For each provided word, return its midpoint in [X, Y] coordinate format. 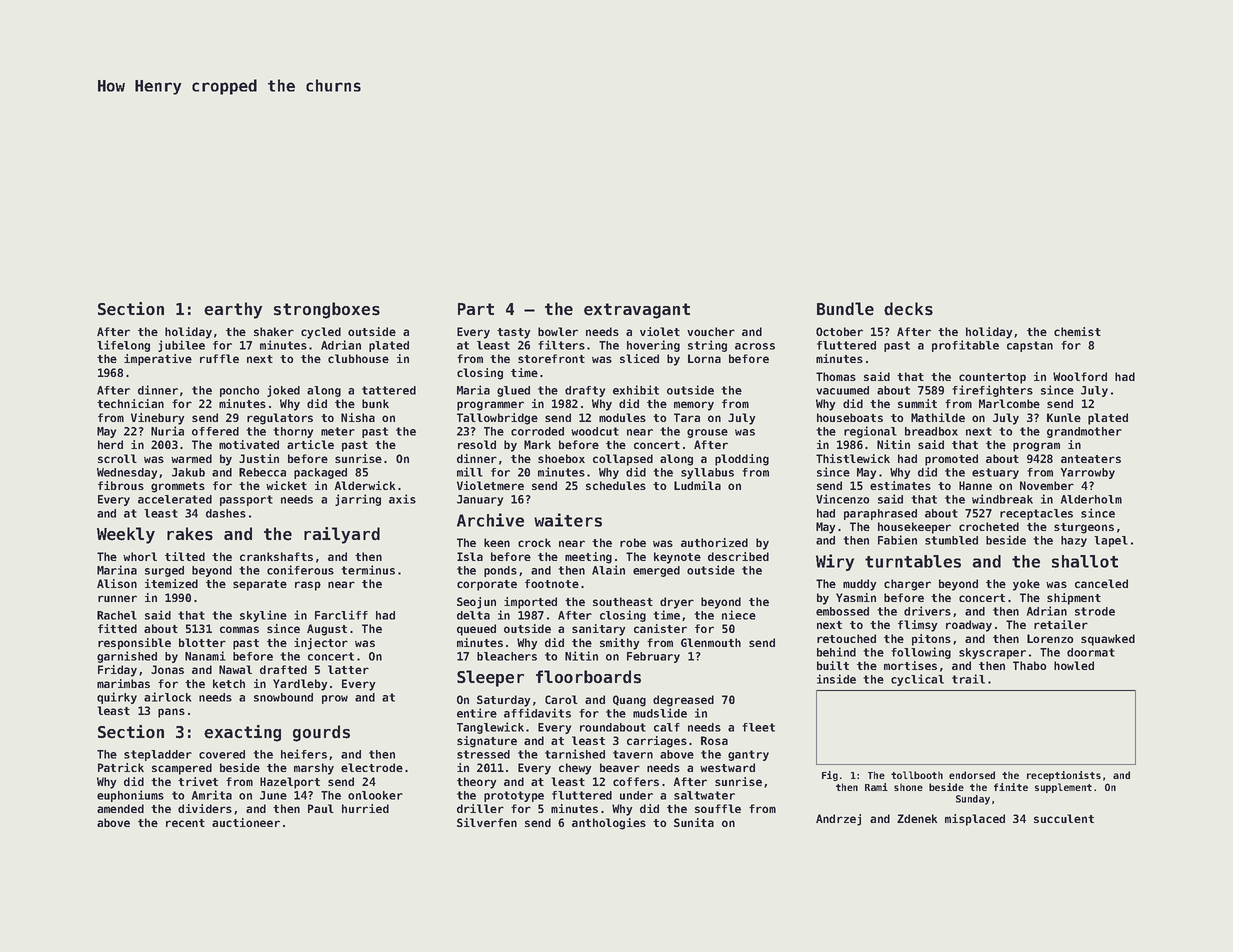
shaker [274, 331]
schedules [616, 485]
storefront [551, 358]
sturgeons [1084, 528]
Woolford [1080, 376]
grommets [178, 487]
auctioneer [246, 822]
